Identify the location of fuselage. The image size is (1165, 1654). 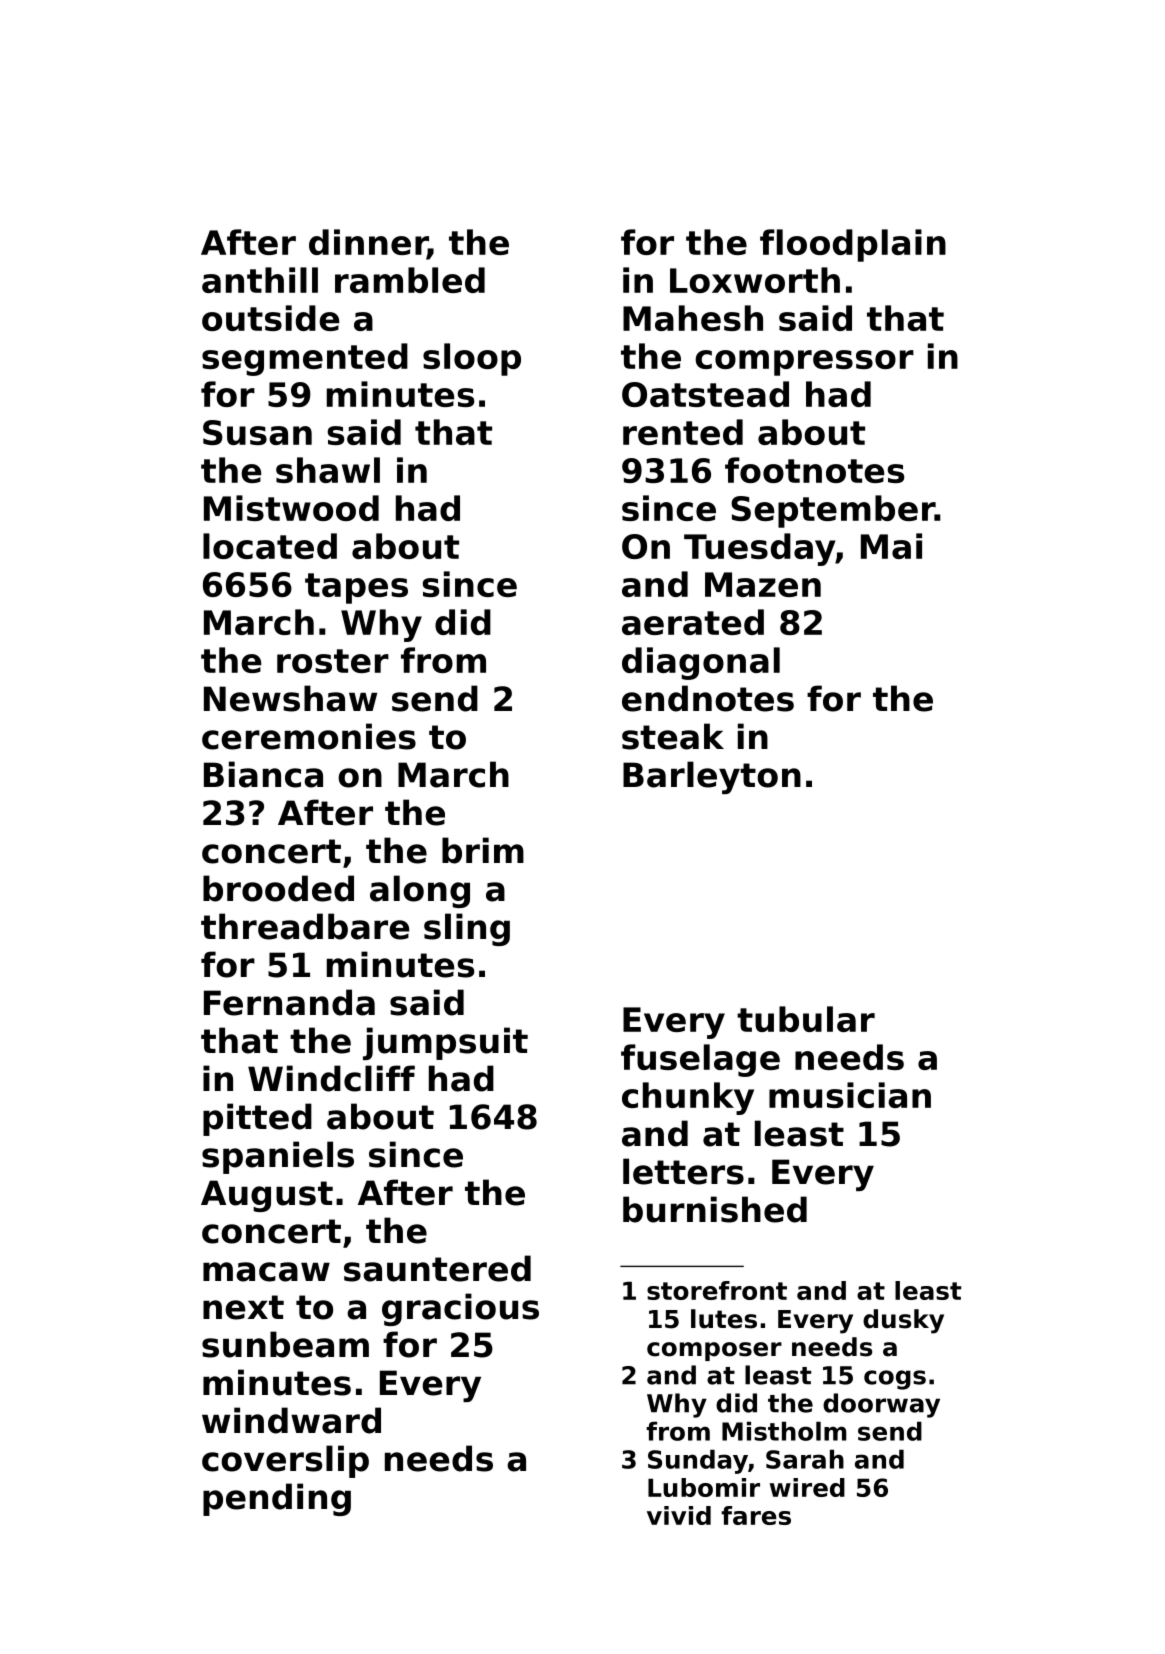
(700, 1060).
